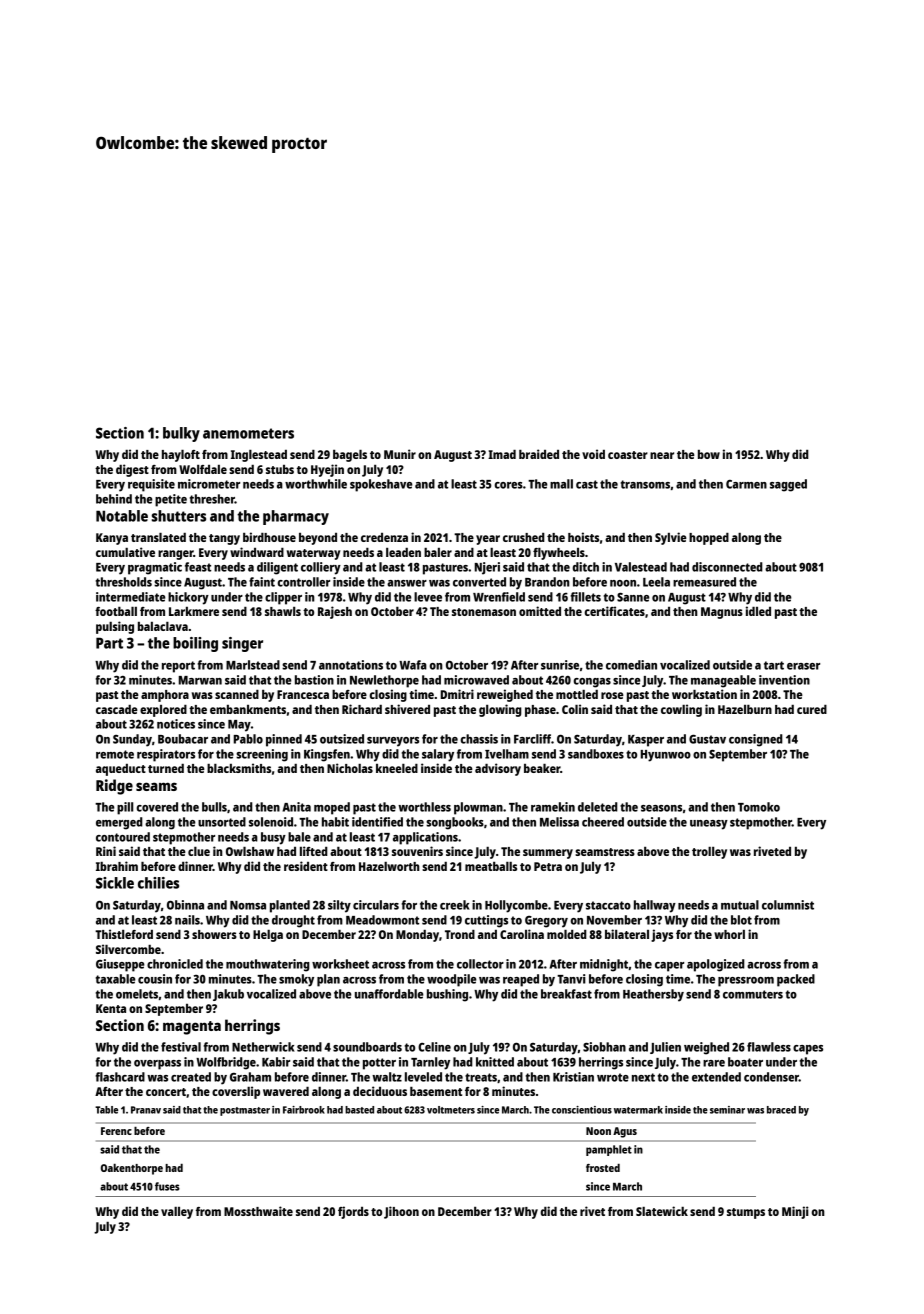 This document has height=1314, width=924. Describe the element at coordinates (502, 454) in the document. I see `Imad` at that location.
